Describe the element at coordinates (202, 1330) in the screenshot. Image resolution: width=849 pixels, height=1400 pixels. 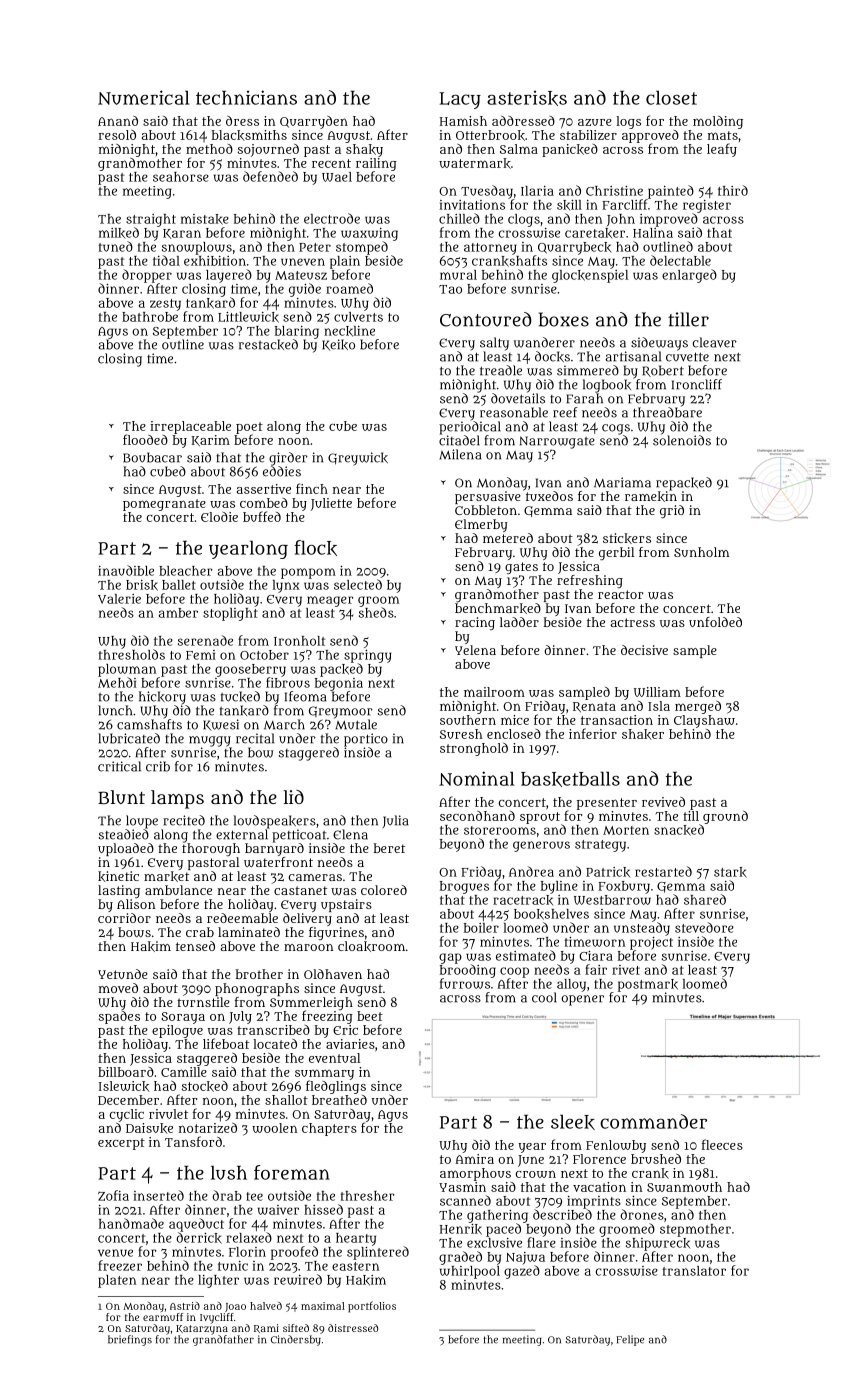
I see `Katarzyna` at that location.
